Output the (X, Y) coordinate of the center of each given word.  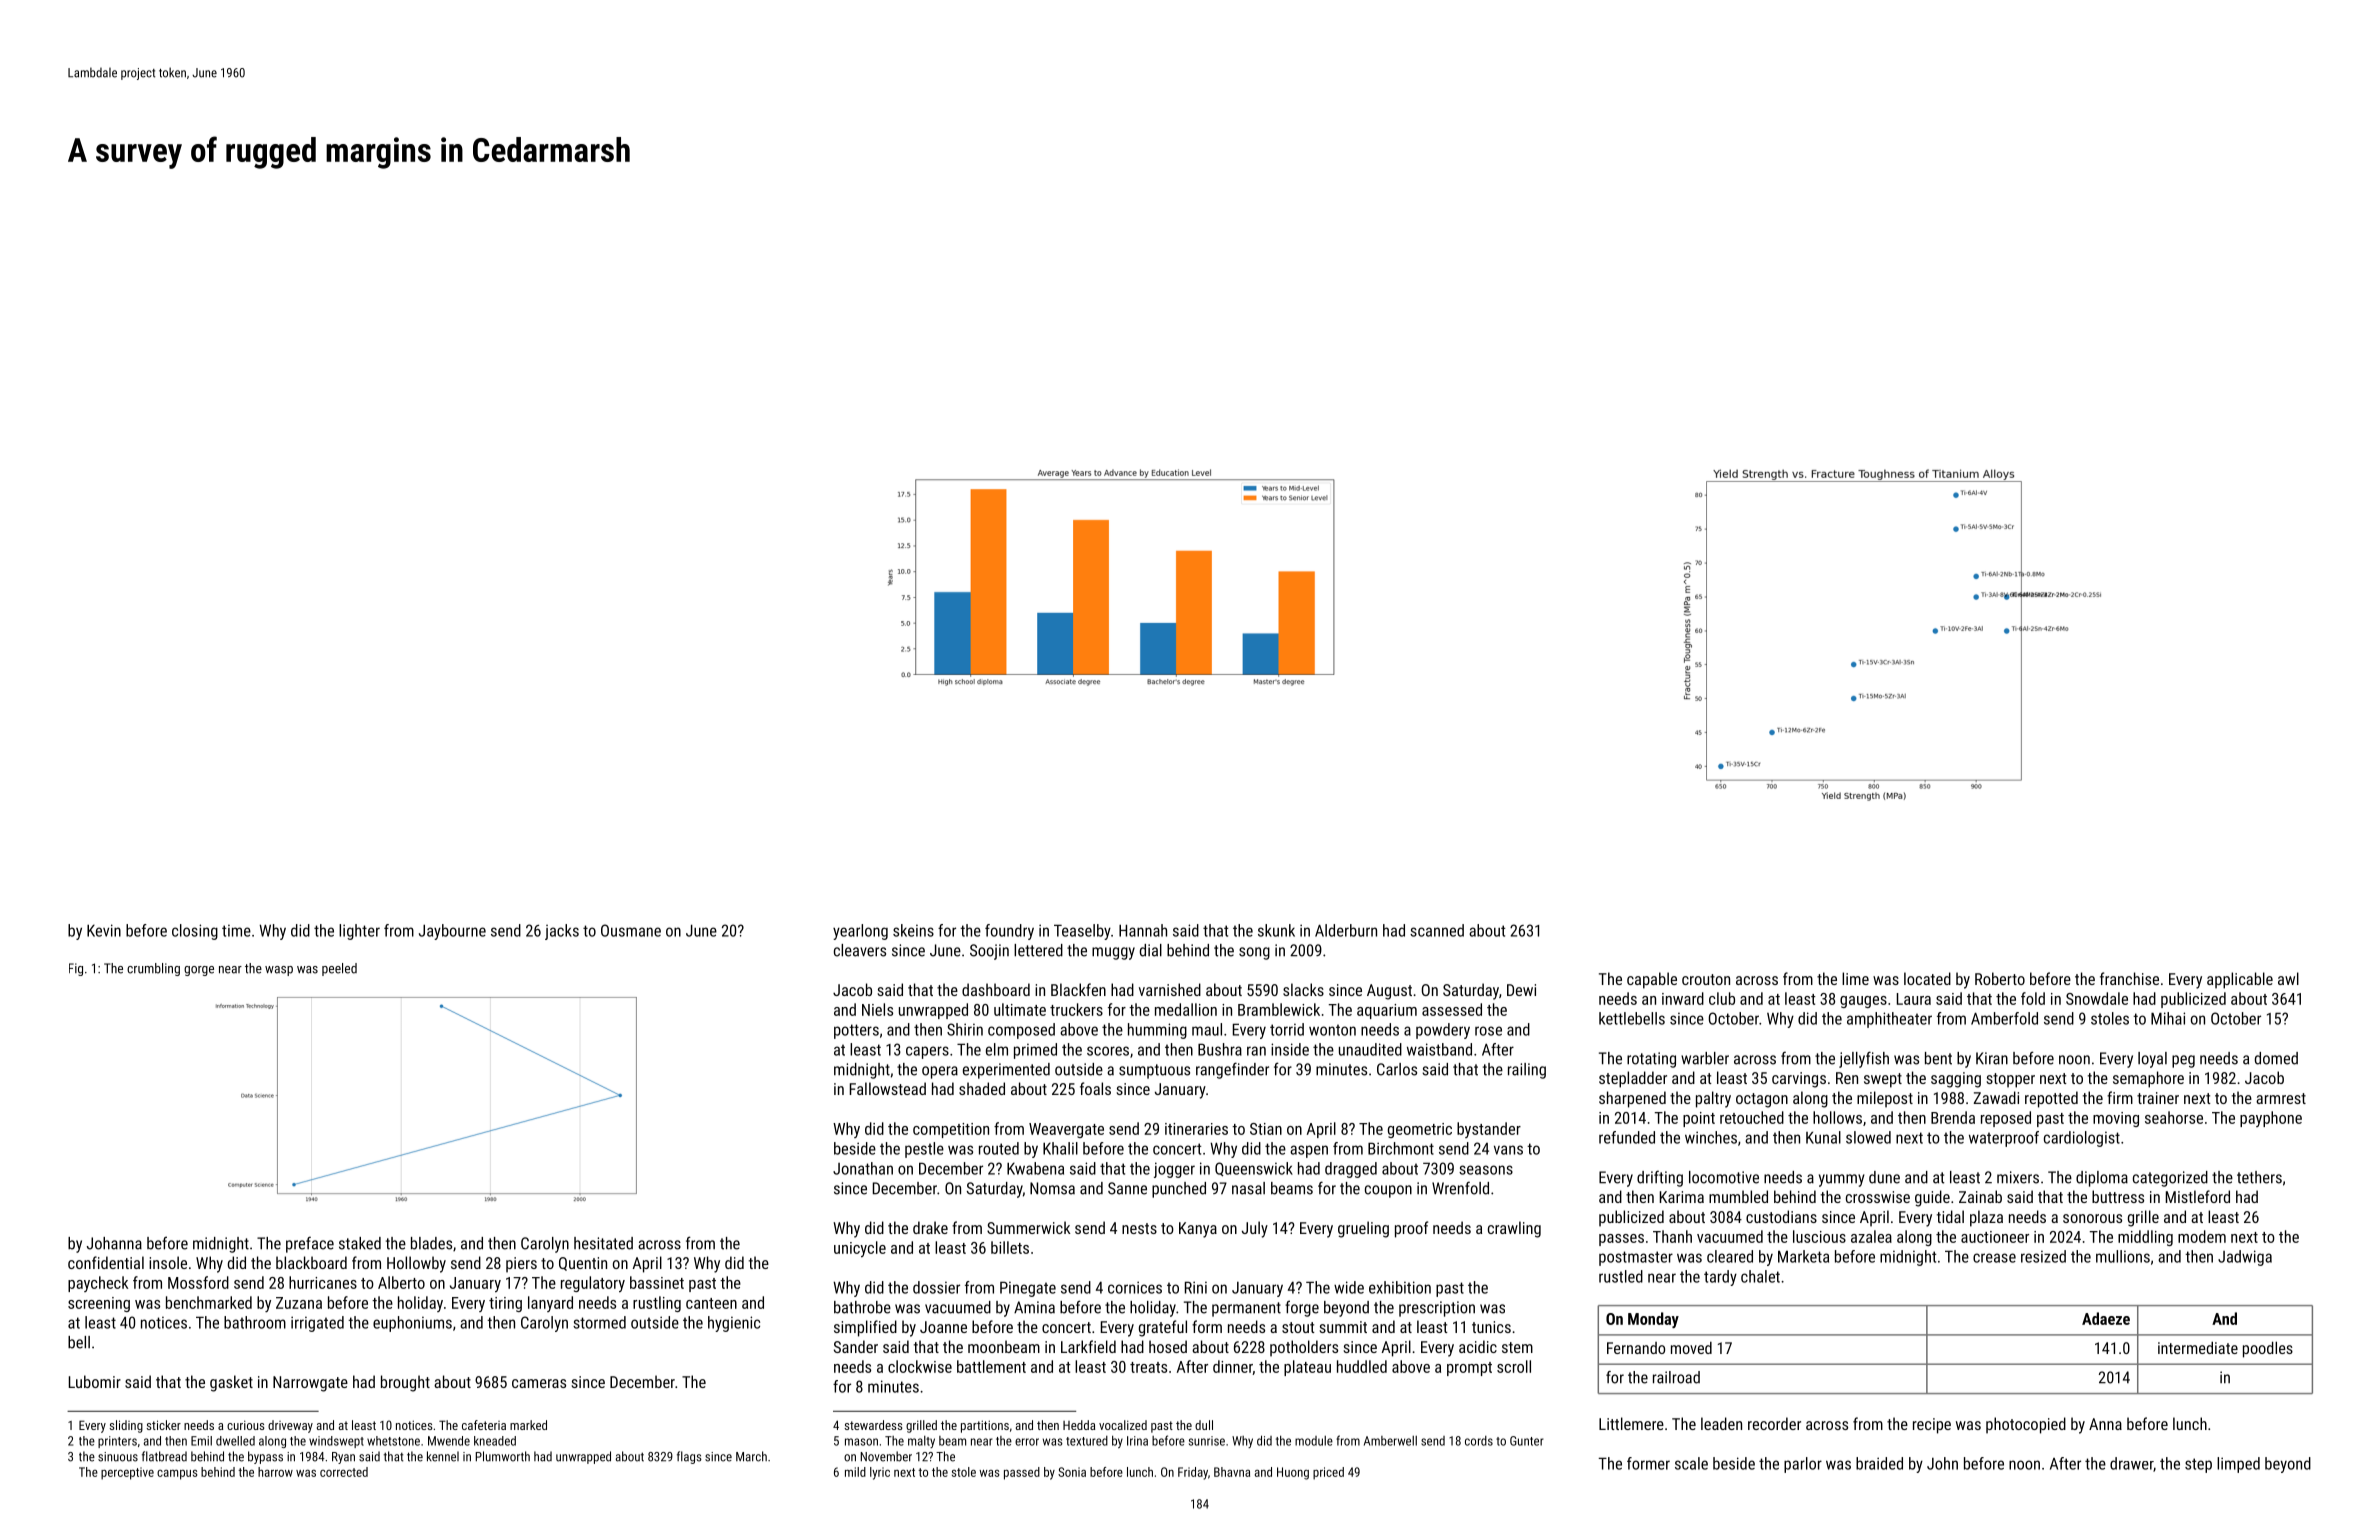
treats (1148, 1367)
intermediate (2198, 1347)
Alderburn (1346, 930)
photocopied (2026, 1425)
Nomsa (1052, 1188)
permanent (1246, 1309)
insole (168, 1262)
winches (1711, 1137)
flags (689, 1457)
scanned (1437, 930)
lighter (359, 932)
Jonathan (863, 1168)
